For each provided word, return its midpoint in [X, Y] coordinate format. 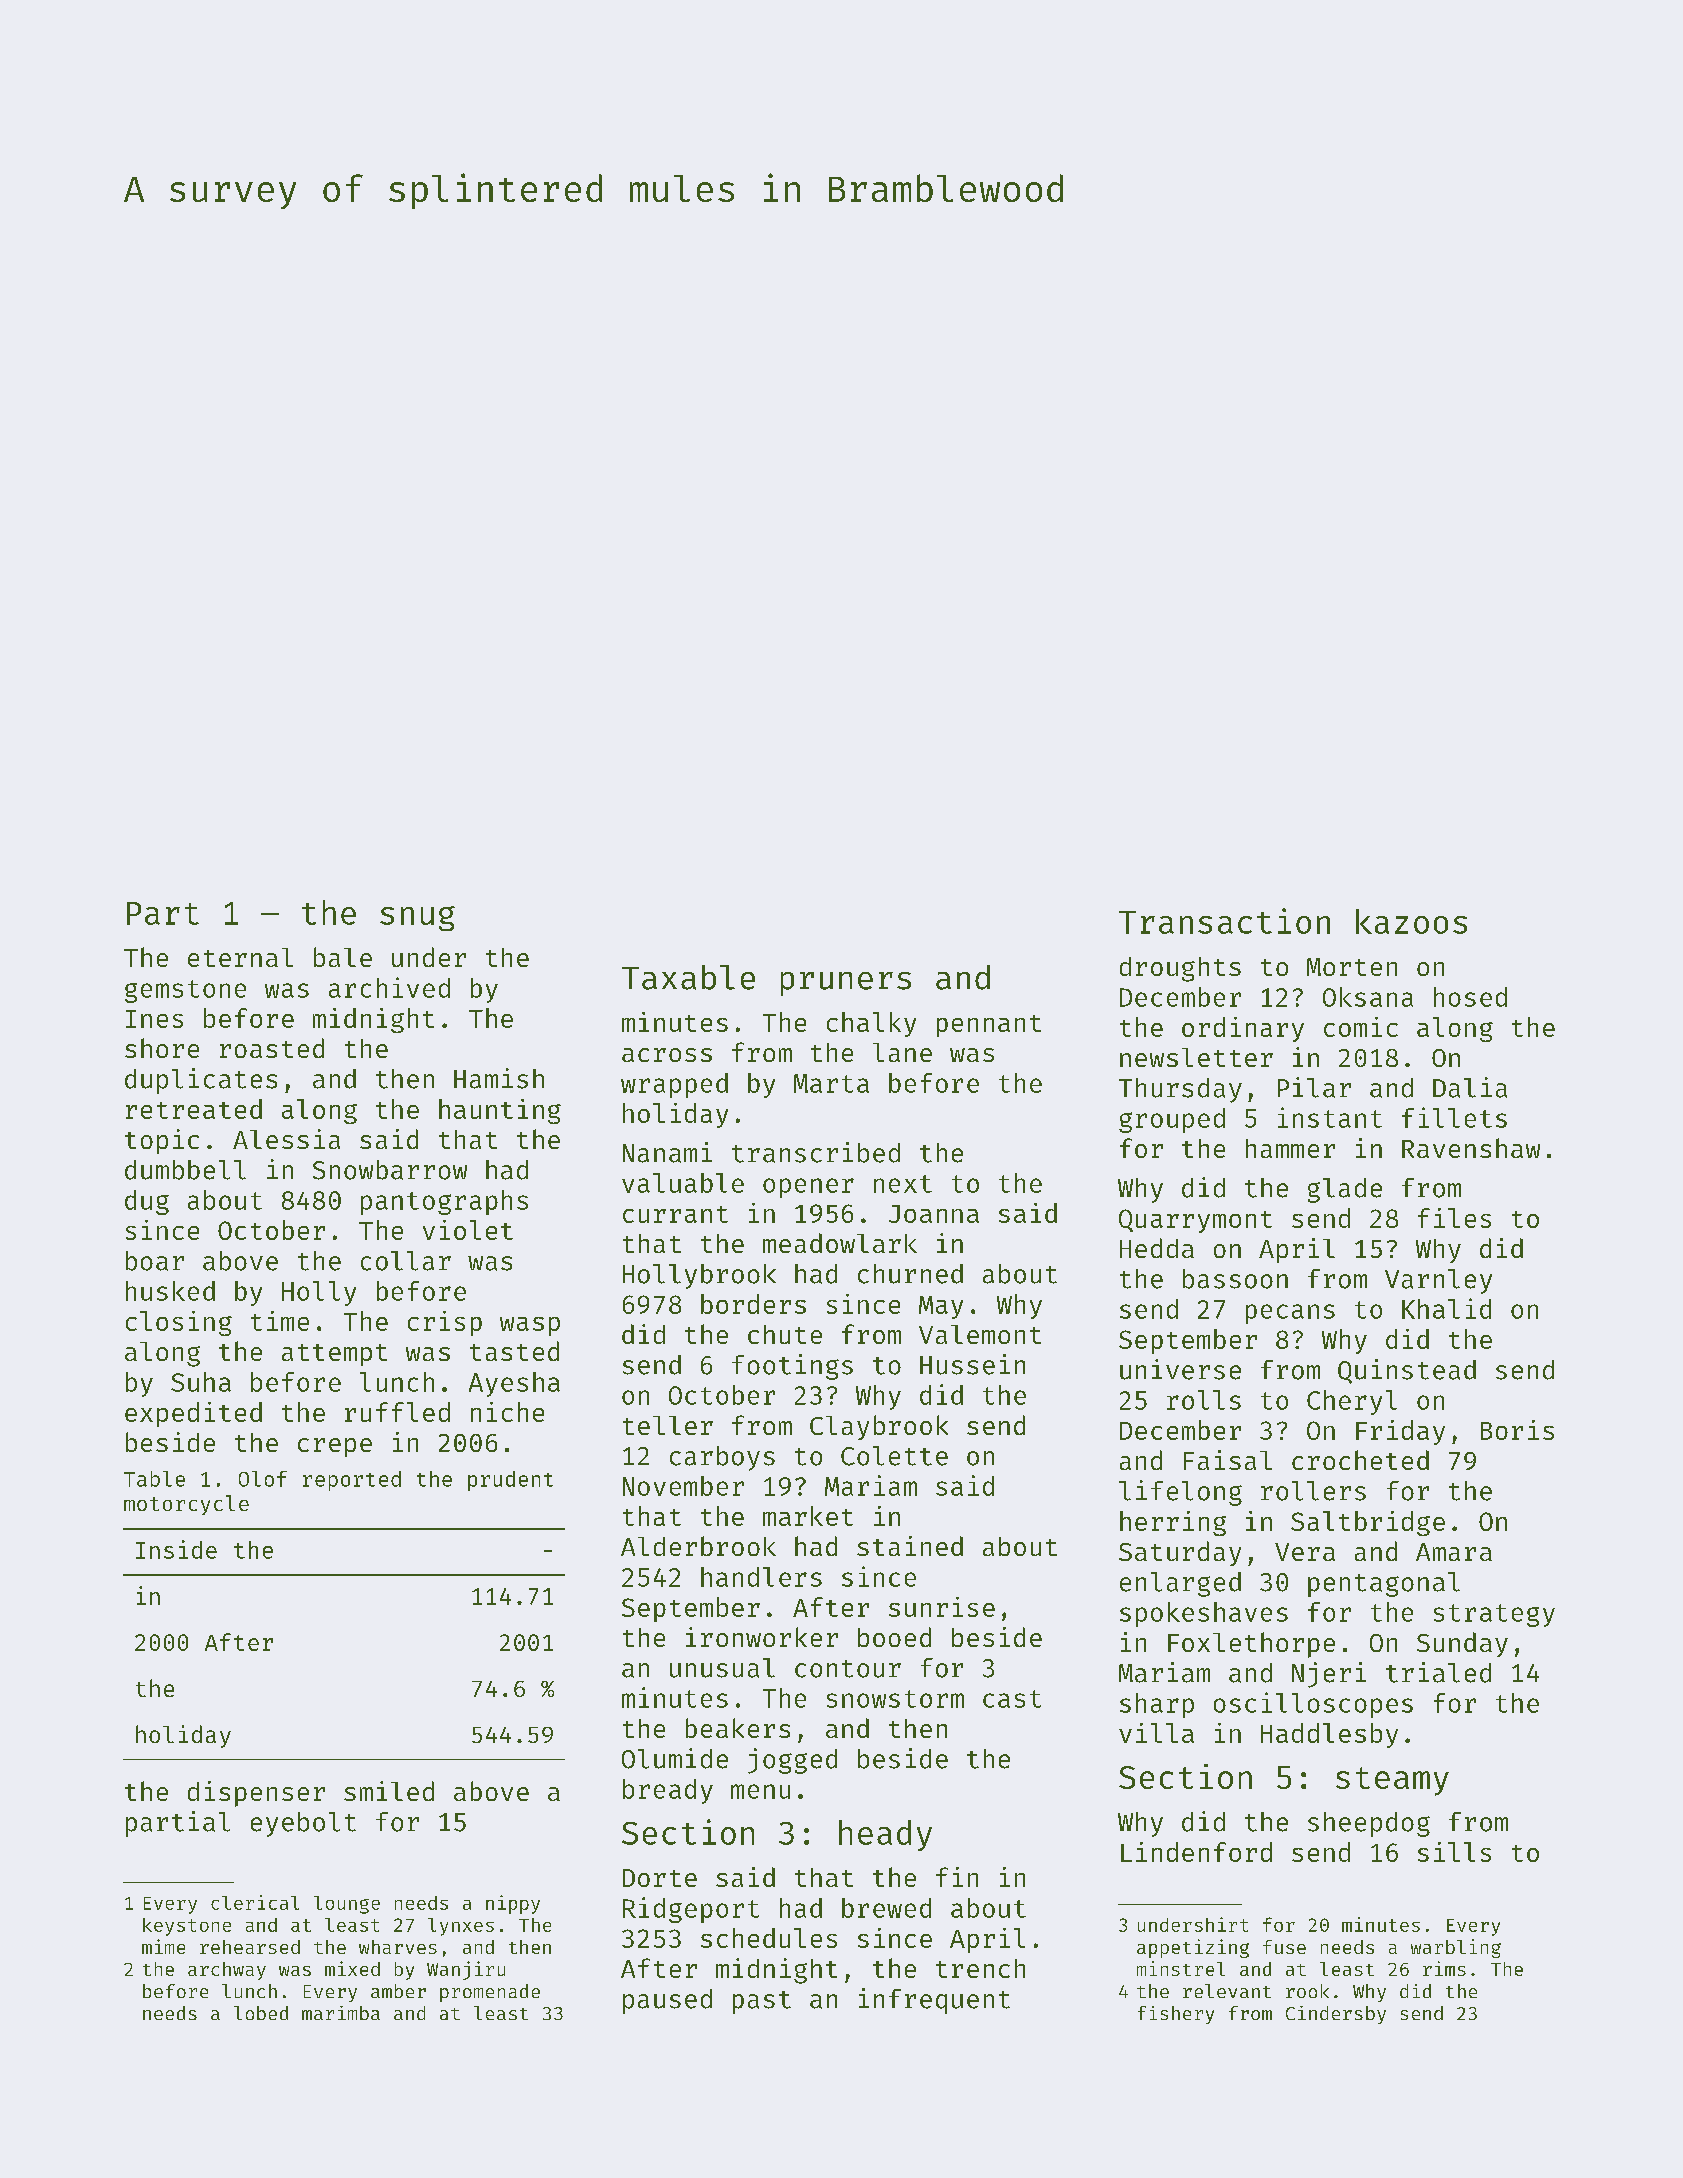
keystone [187, 1927]
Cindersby [1336, 2015]
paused [667, 2001]
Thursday [1180, 1090]
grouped [1172, 1120]
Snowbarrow [390, 1170]
